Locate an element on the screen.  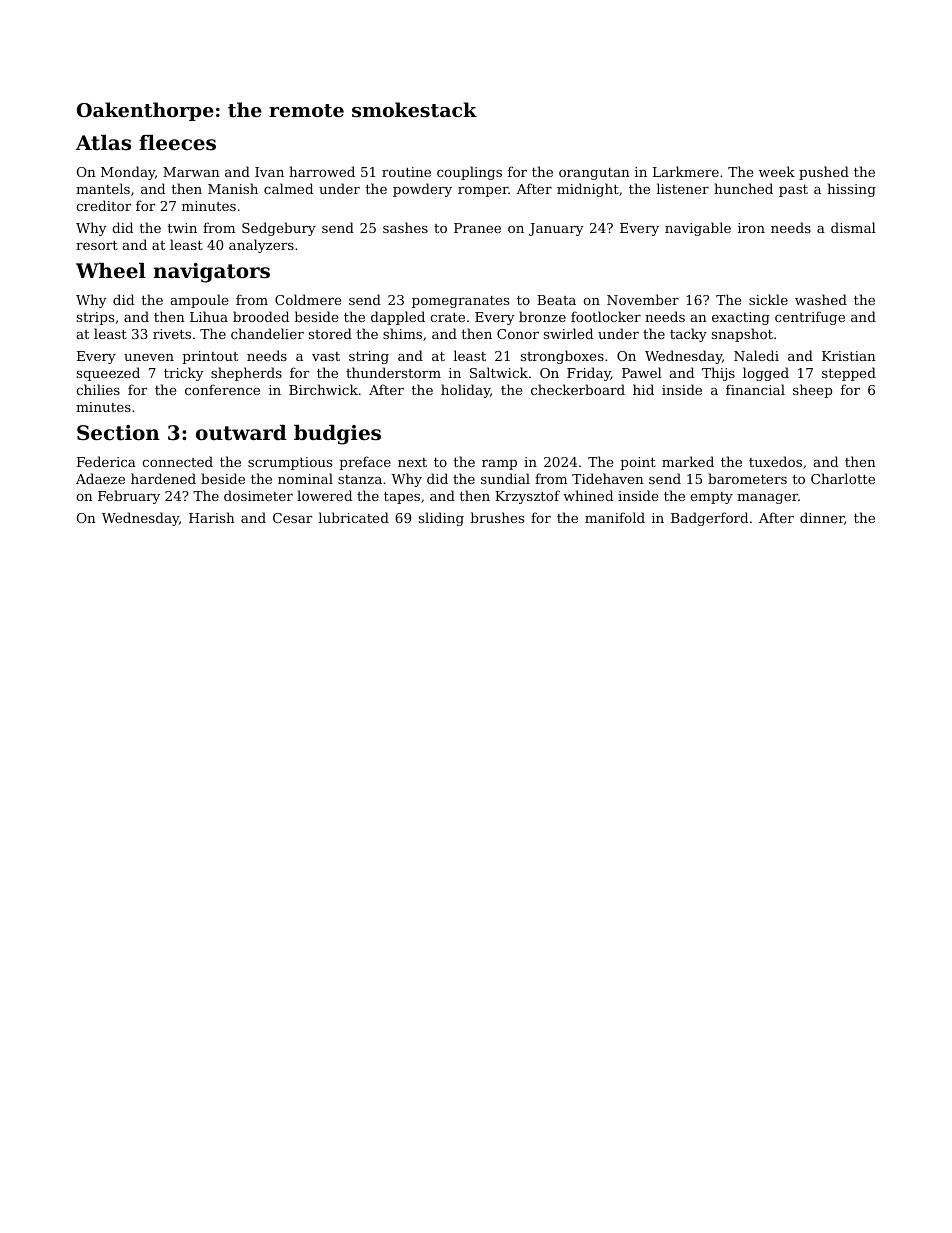
Cesar is located at coordinates (293, 518).
